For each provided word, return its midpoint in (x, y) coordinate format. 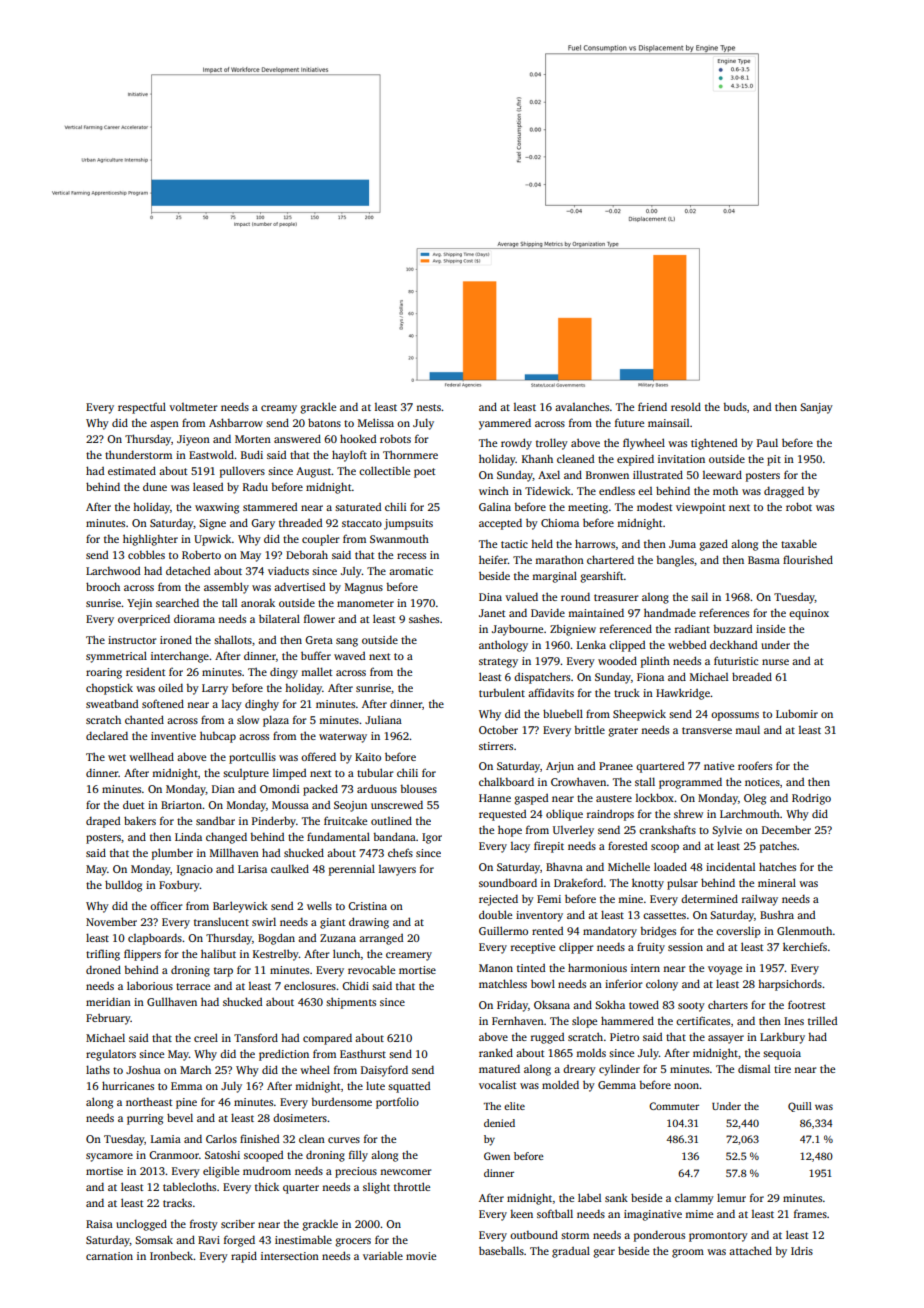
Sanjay (816, 408)
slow (248, 720)
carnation (109, 1256)
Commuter (674, 1106)
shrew (688, 814)
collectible (384, 470)
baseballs (501, 1250)
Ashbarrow (236, 422)
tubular (375, 772)
